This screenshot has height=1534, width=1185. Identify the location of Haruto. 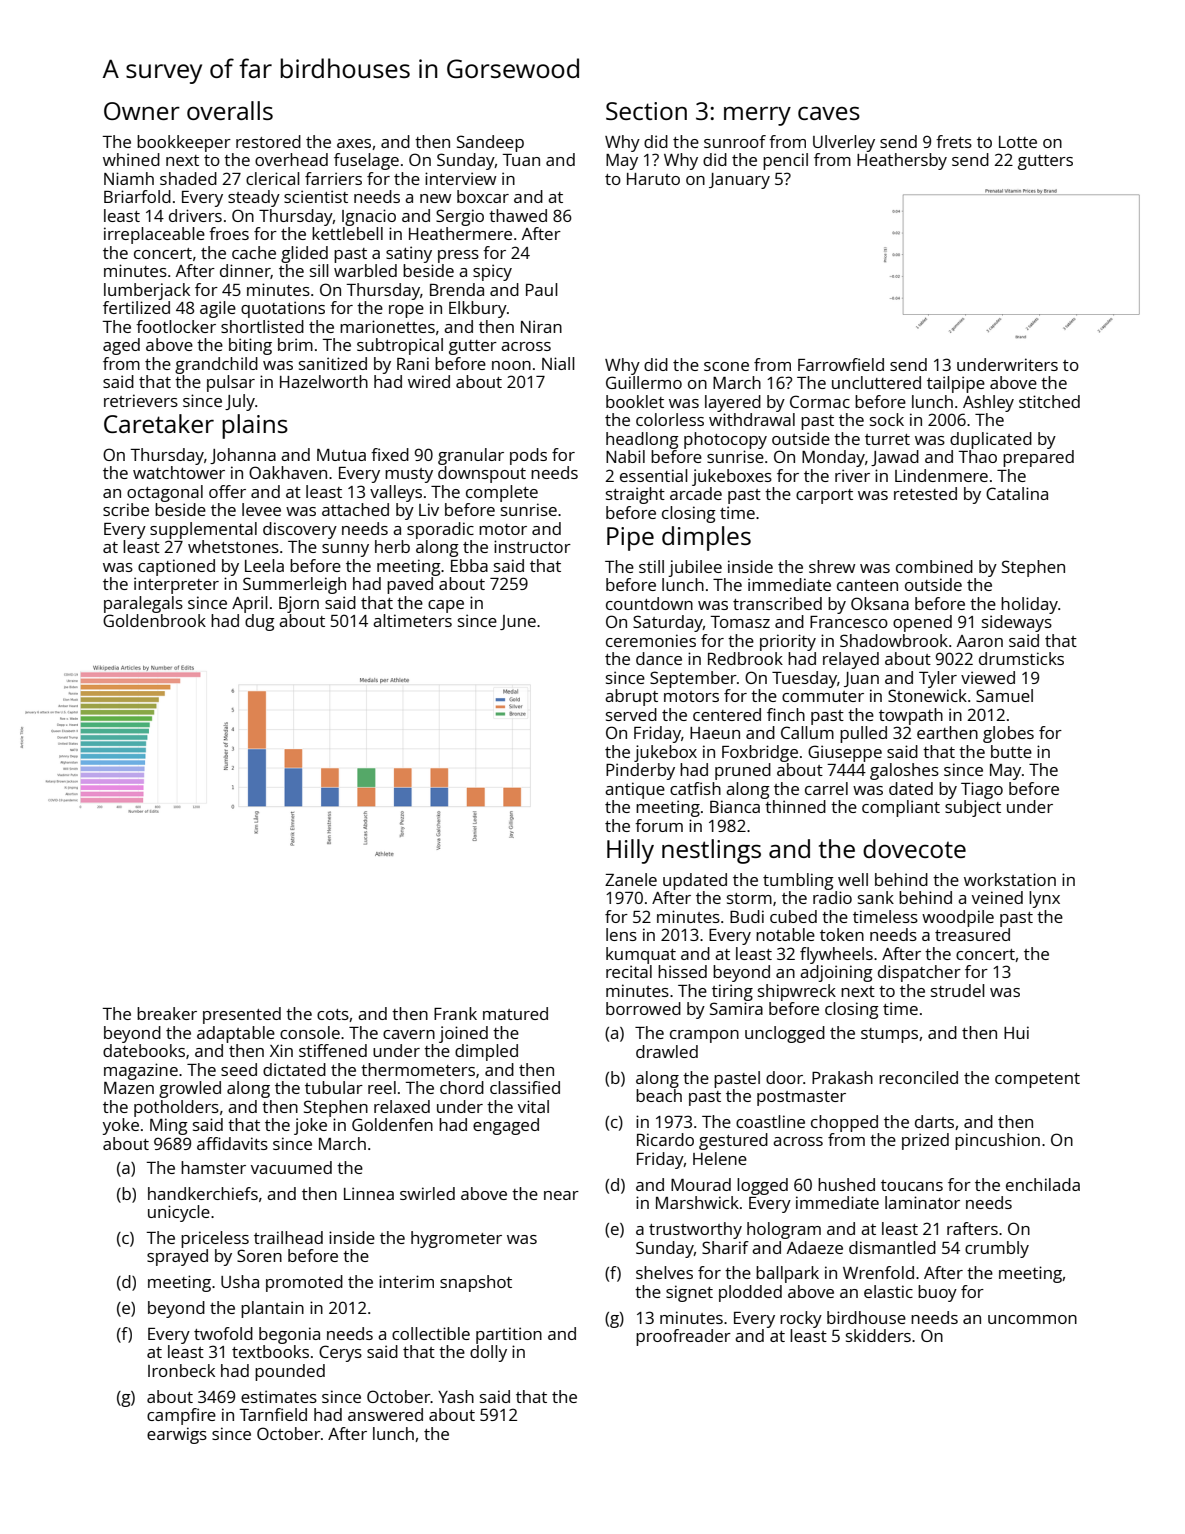
(653, 179).
